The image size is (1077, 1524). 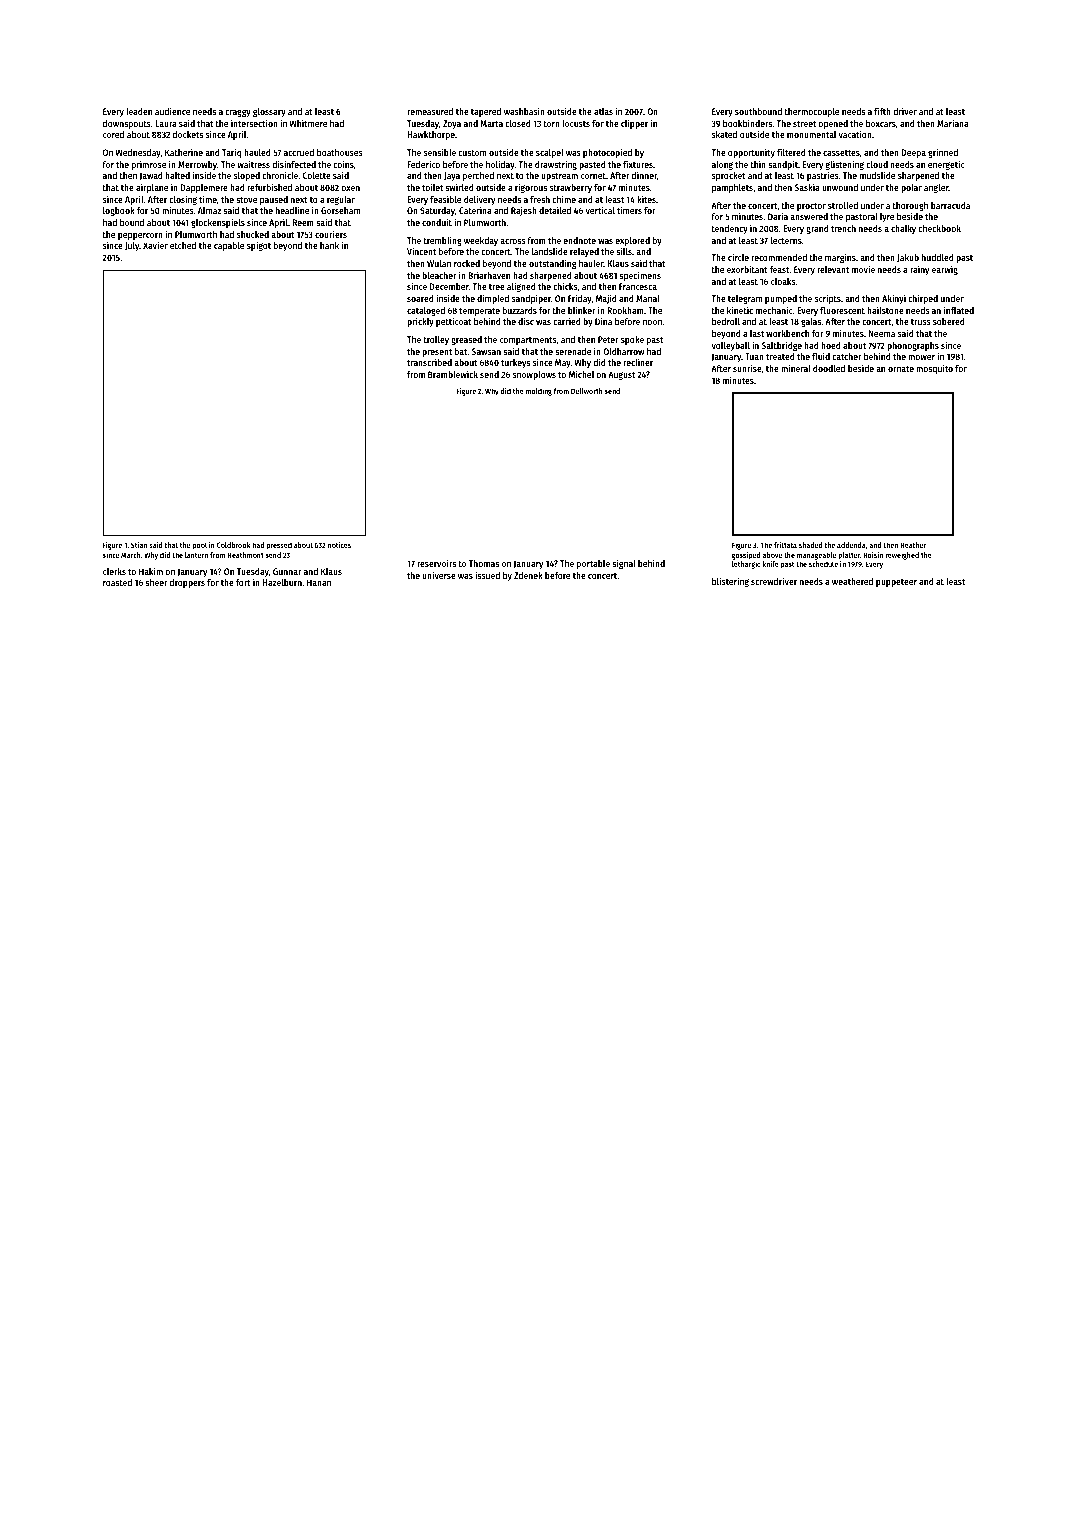 What do you see at coordinates (152, 188) in the document?
I see `airplane` at bounding box center [152, 188].
